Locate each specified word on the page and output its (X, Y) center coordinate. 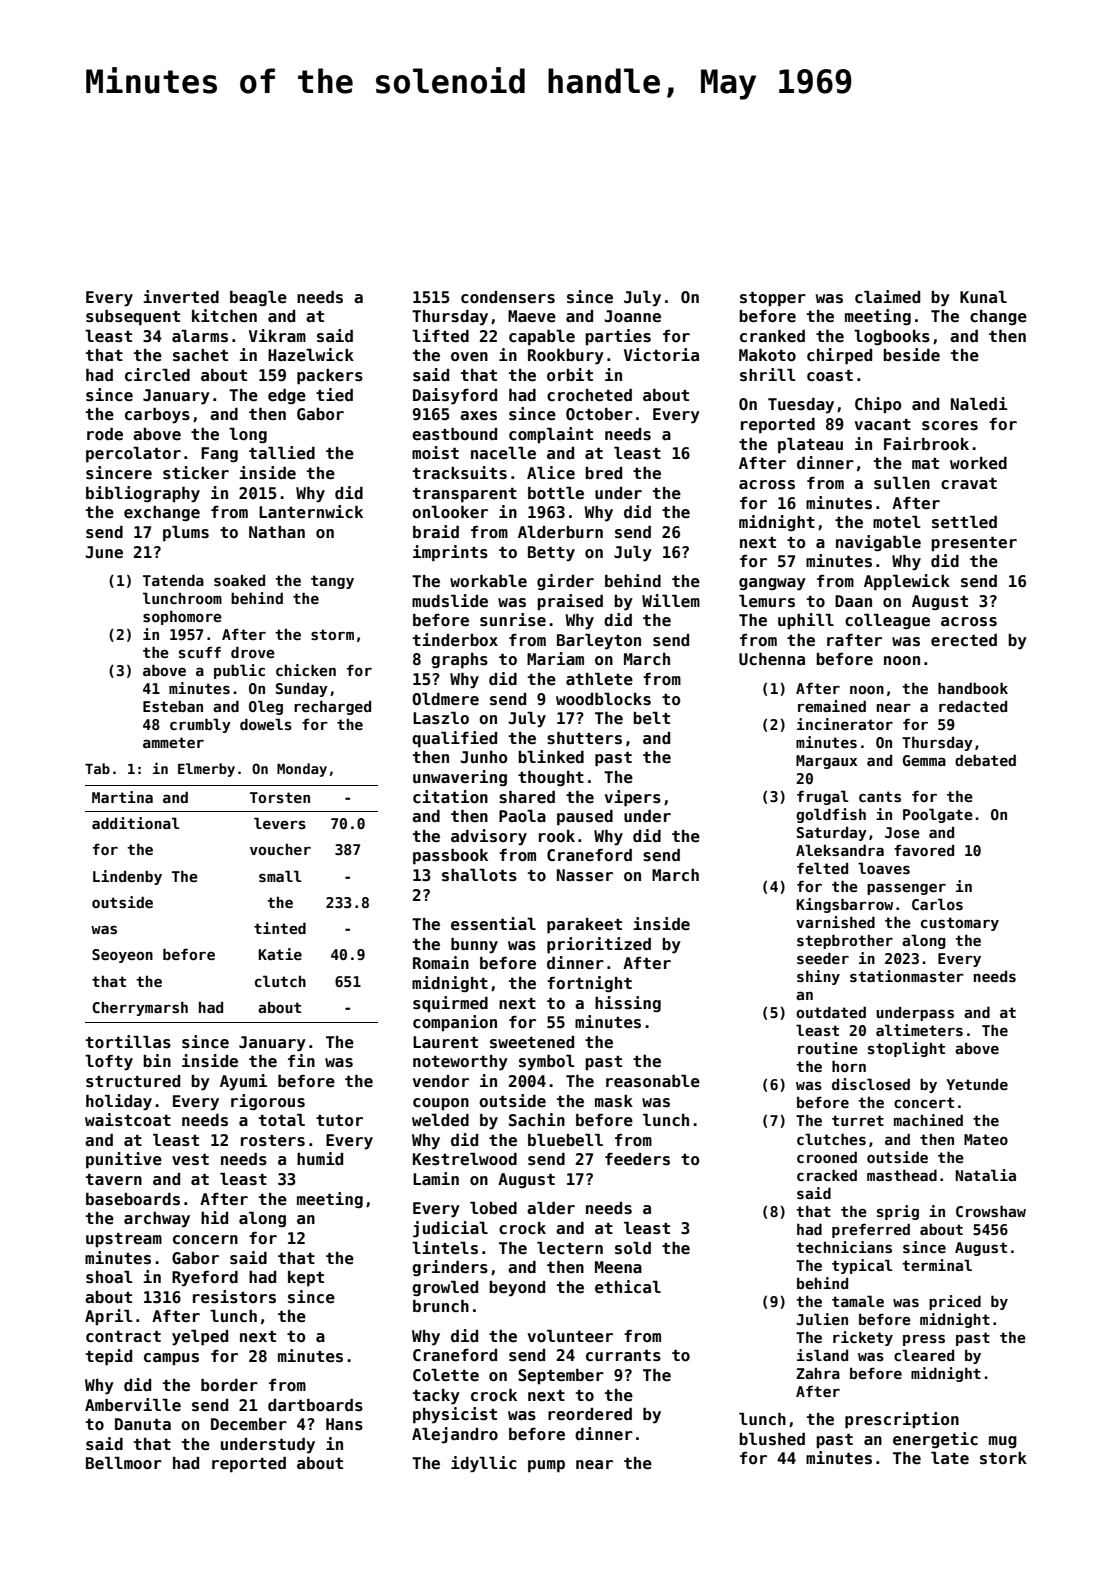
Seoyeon (122, 956)
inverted (181, 297)
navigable (878, 543)
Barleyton (599, 642)
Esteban (173, 706)
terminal (937, 1265)
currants (623, 1356)
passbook (450, 857)
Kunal (983, 297)
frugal (823, 797)
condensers (508, 297)
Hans (344, 1424)
